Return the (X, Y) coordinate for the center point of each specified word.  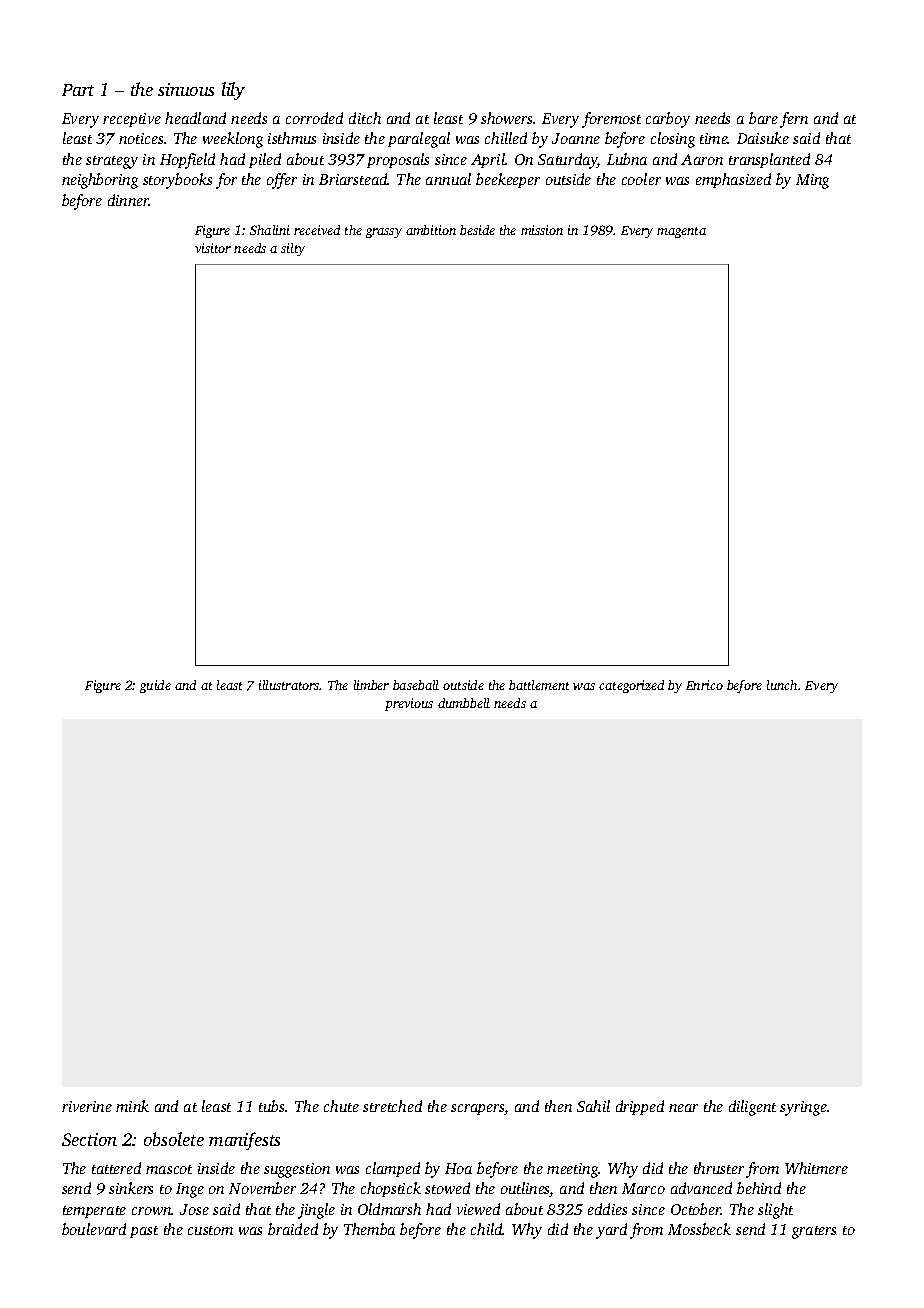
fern (794, 120)
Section (89, 1139)
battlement (539, 685)
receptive (132, 120)
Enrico (704, 685)
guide (155, 686)
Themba (369, 1229)
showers (507, 118)
